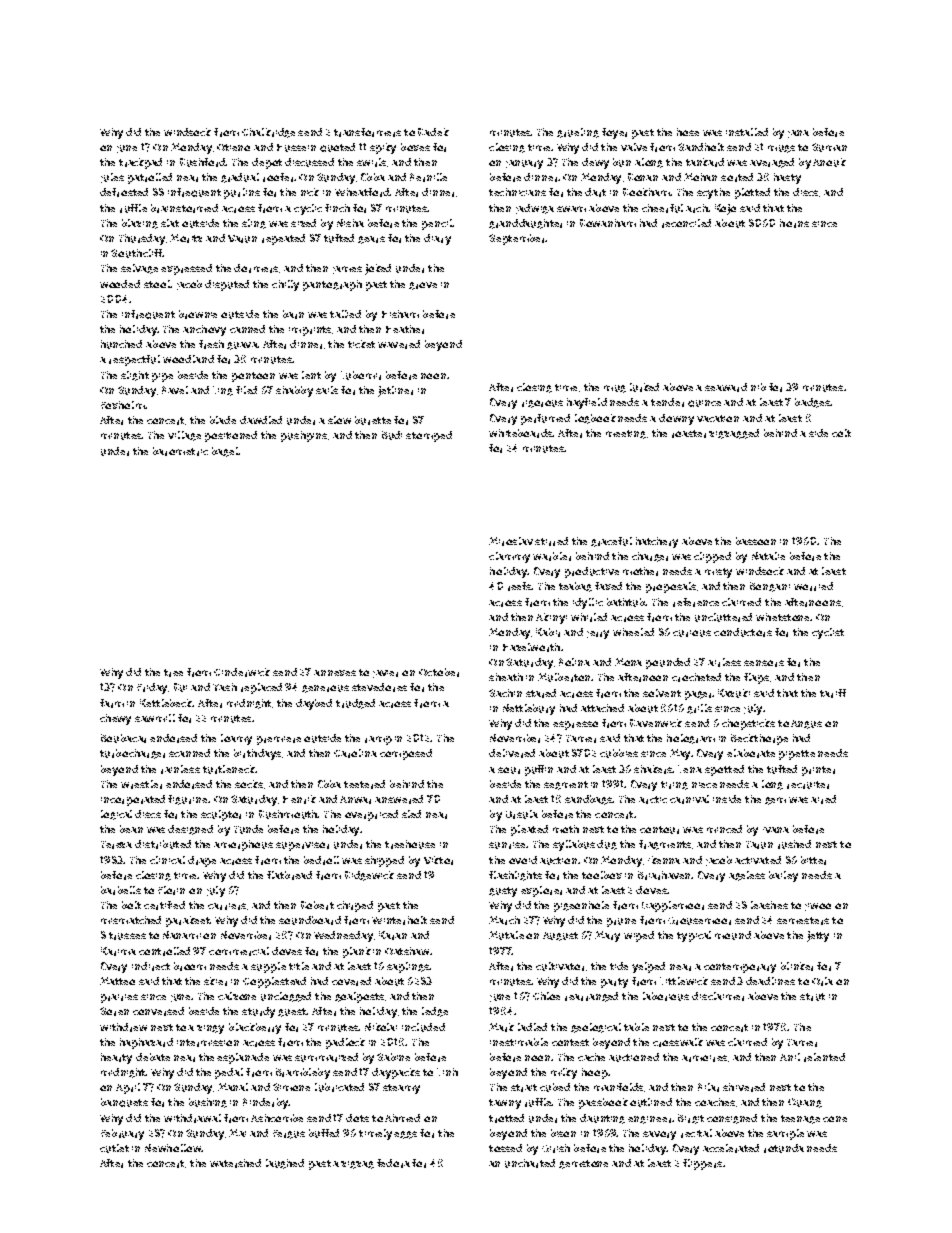 This document has height=1233, width=952. I want to click on annexes, so click(335, 673).
